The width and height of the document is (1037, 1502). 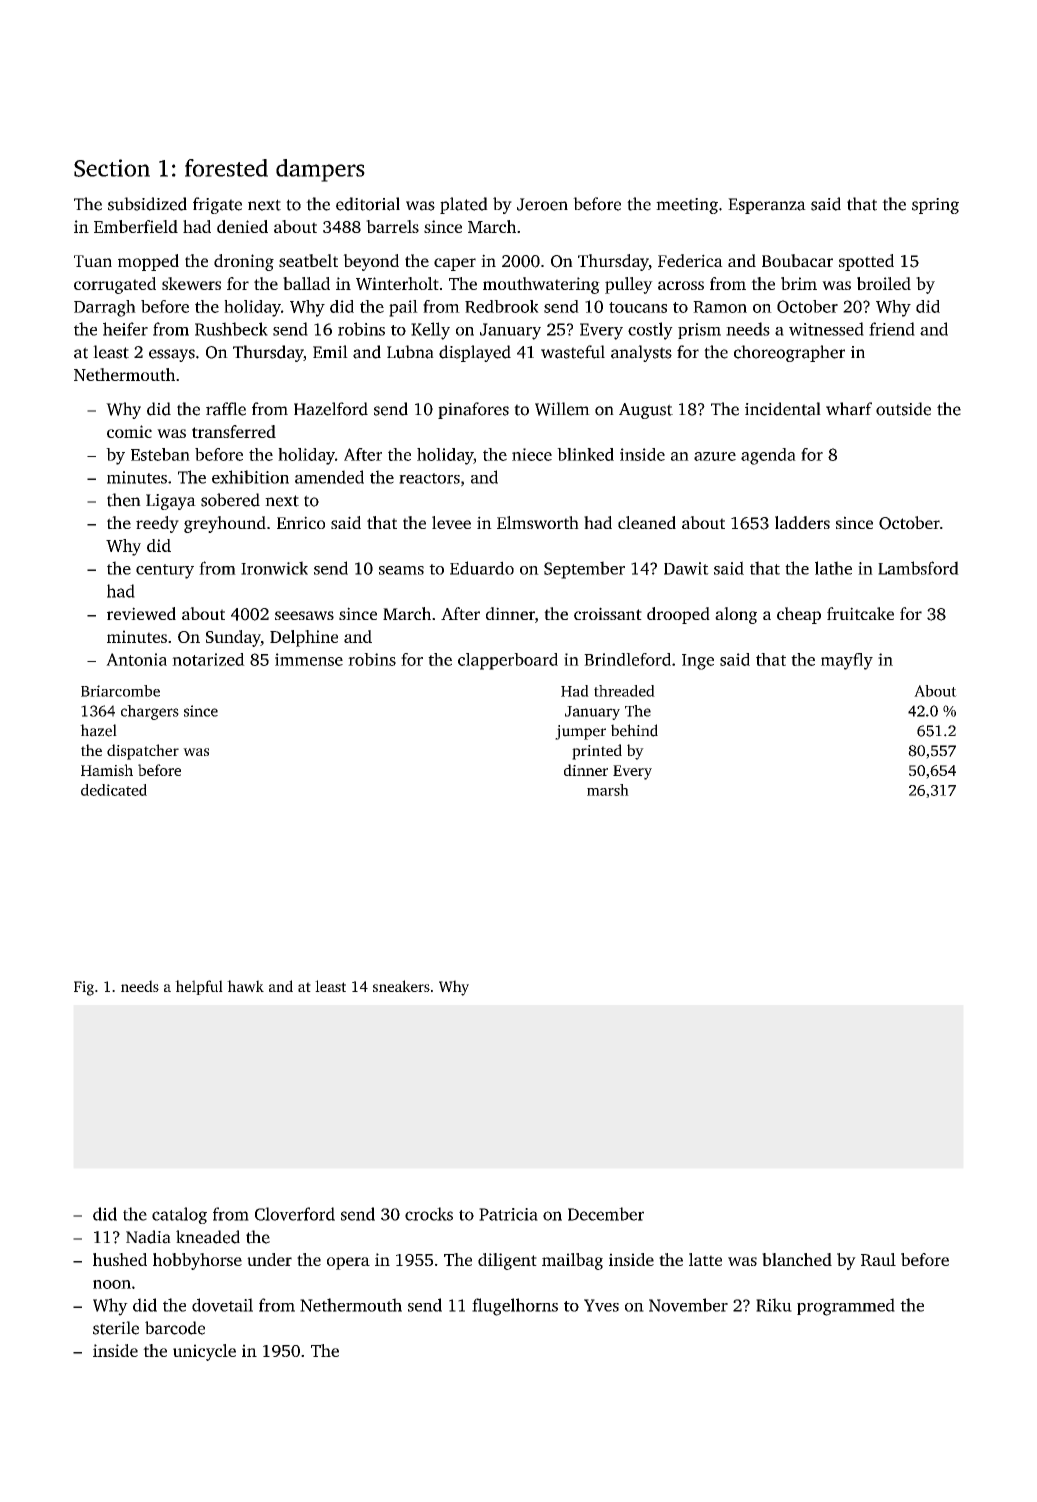 I want to click on Willem, so click(x=562, y=409).
